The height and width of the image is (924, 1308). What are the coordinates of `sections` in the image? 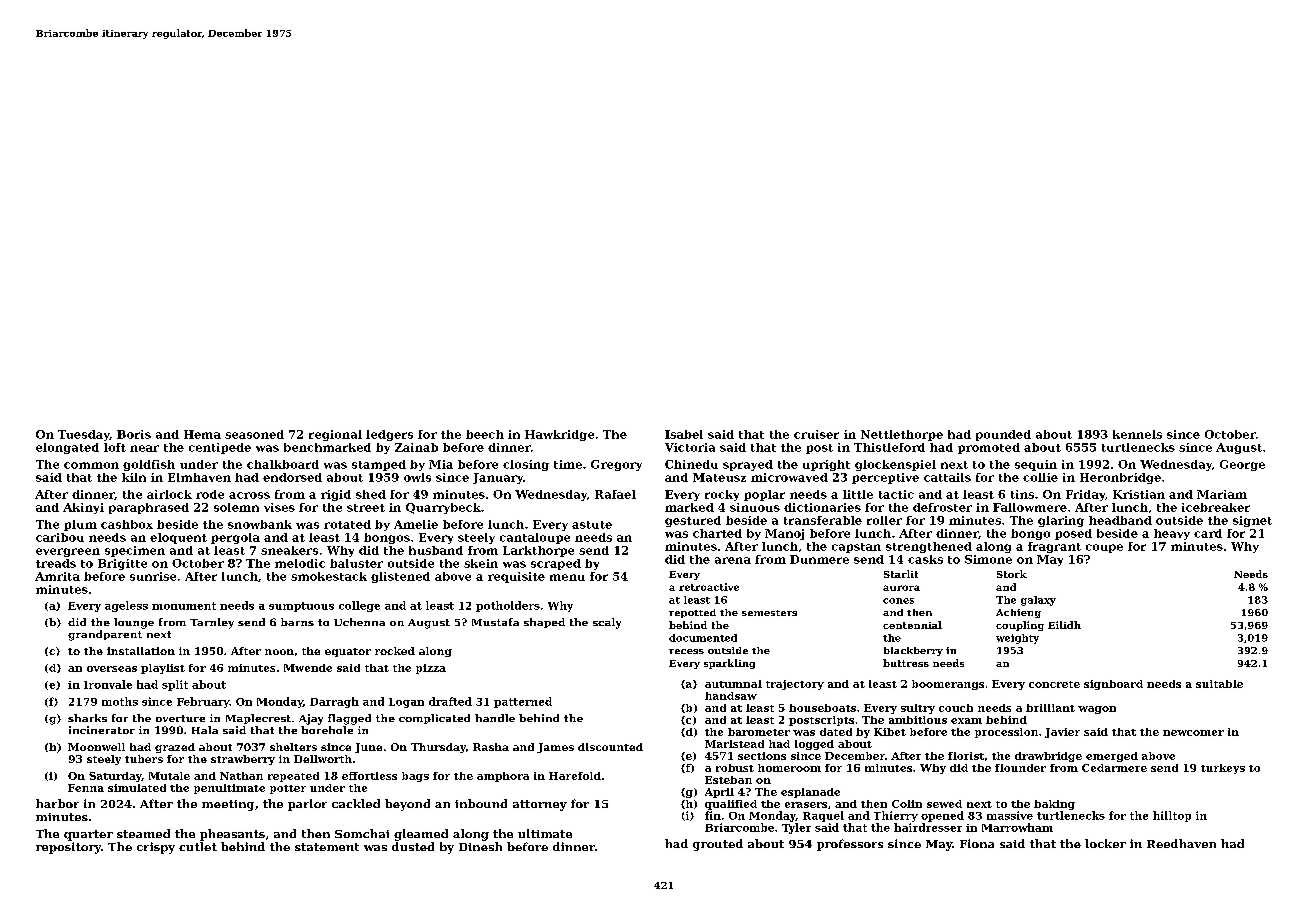 It's located at (762, 756).
